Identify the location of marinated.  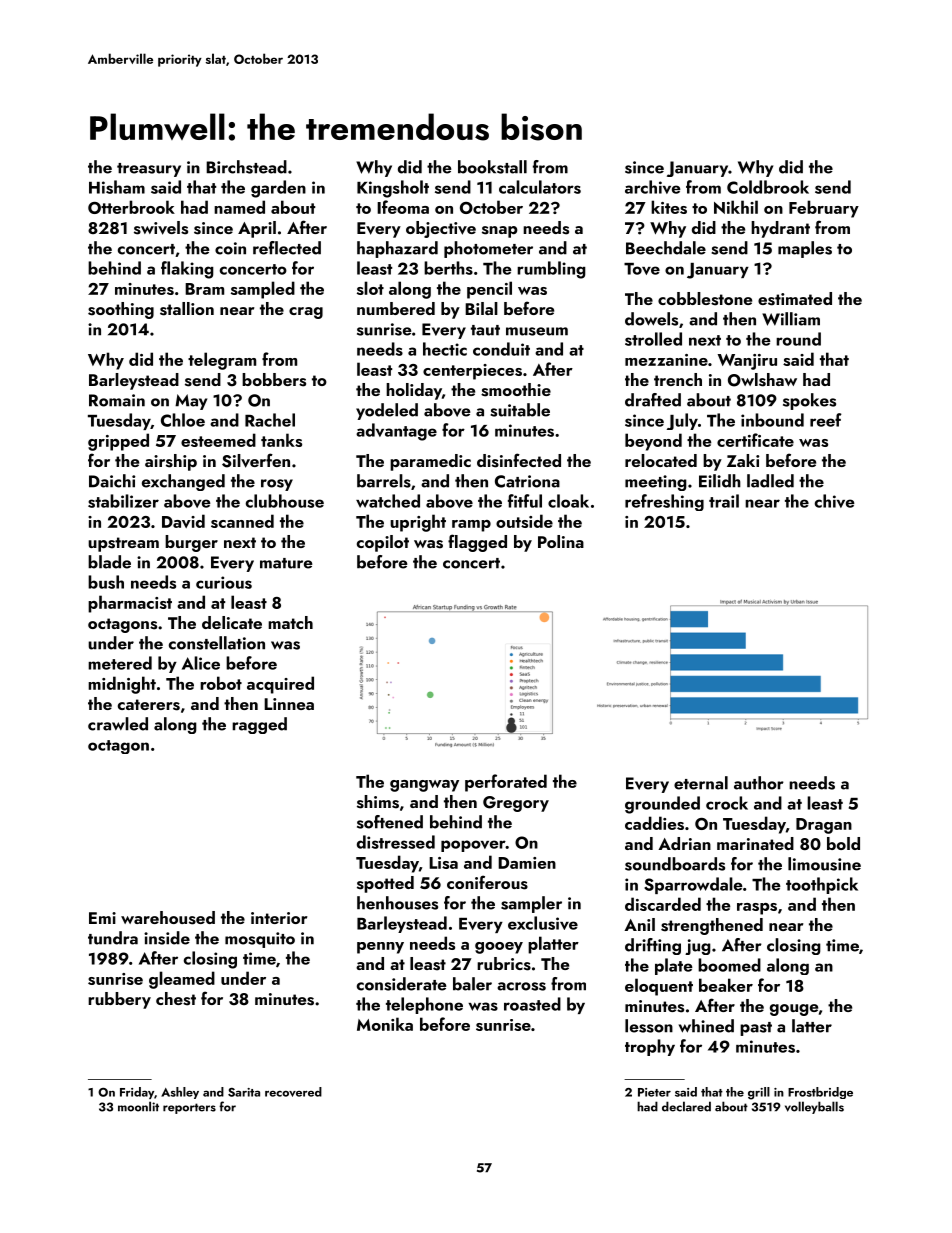
(755, 843).
